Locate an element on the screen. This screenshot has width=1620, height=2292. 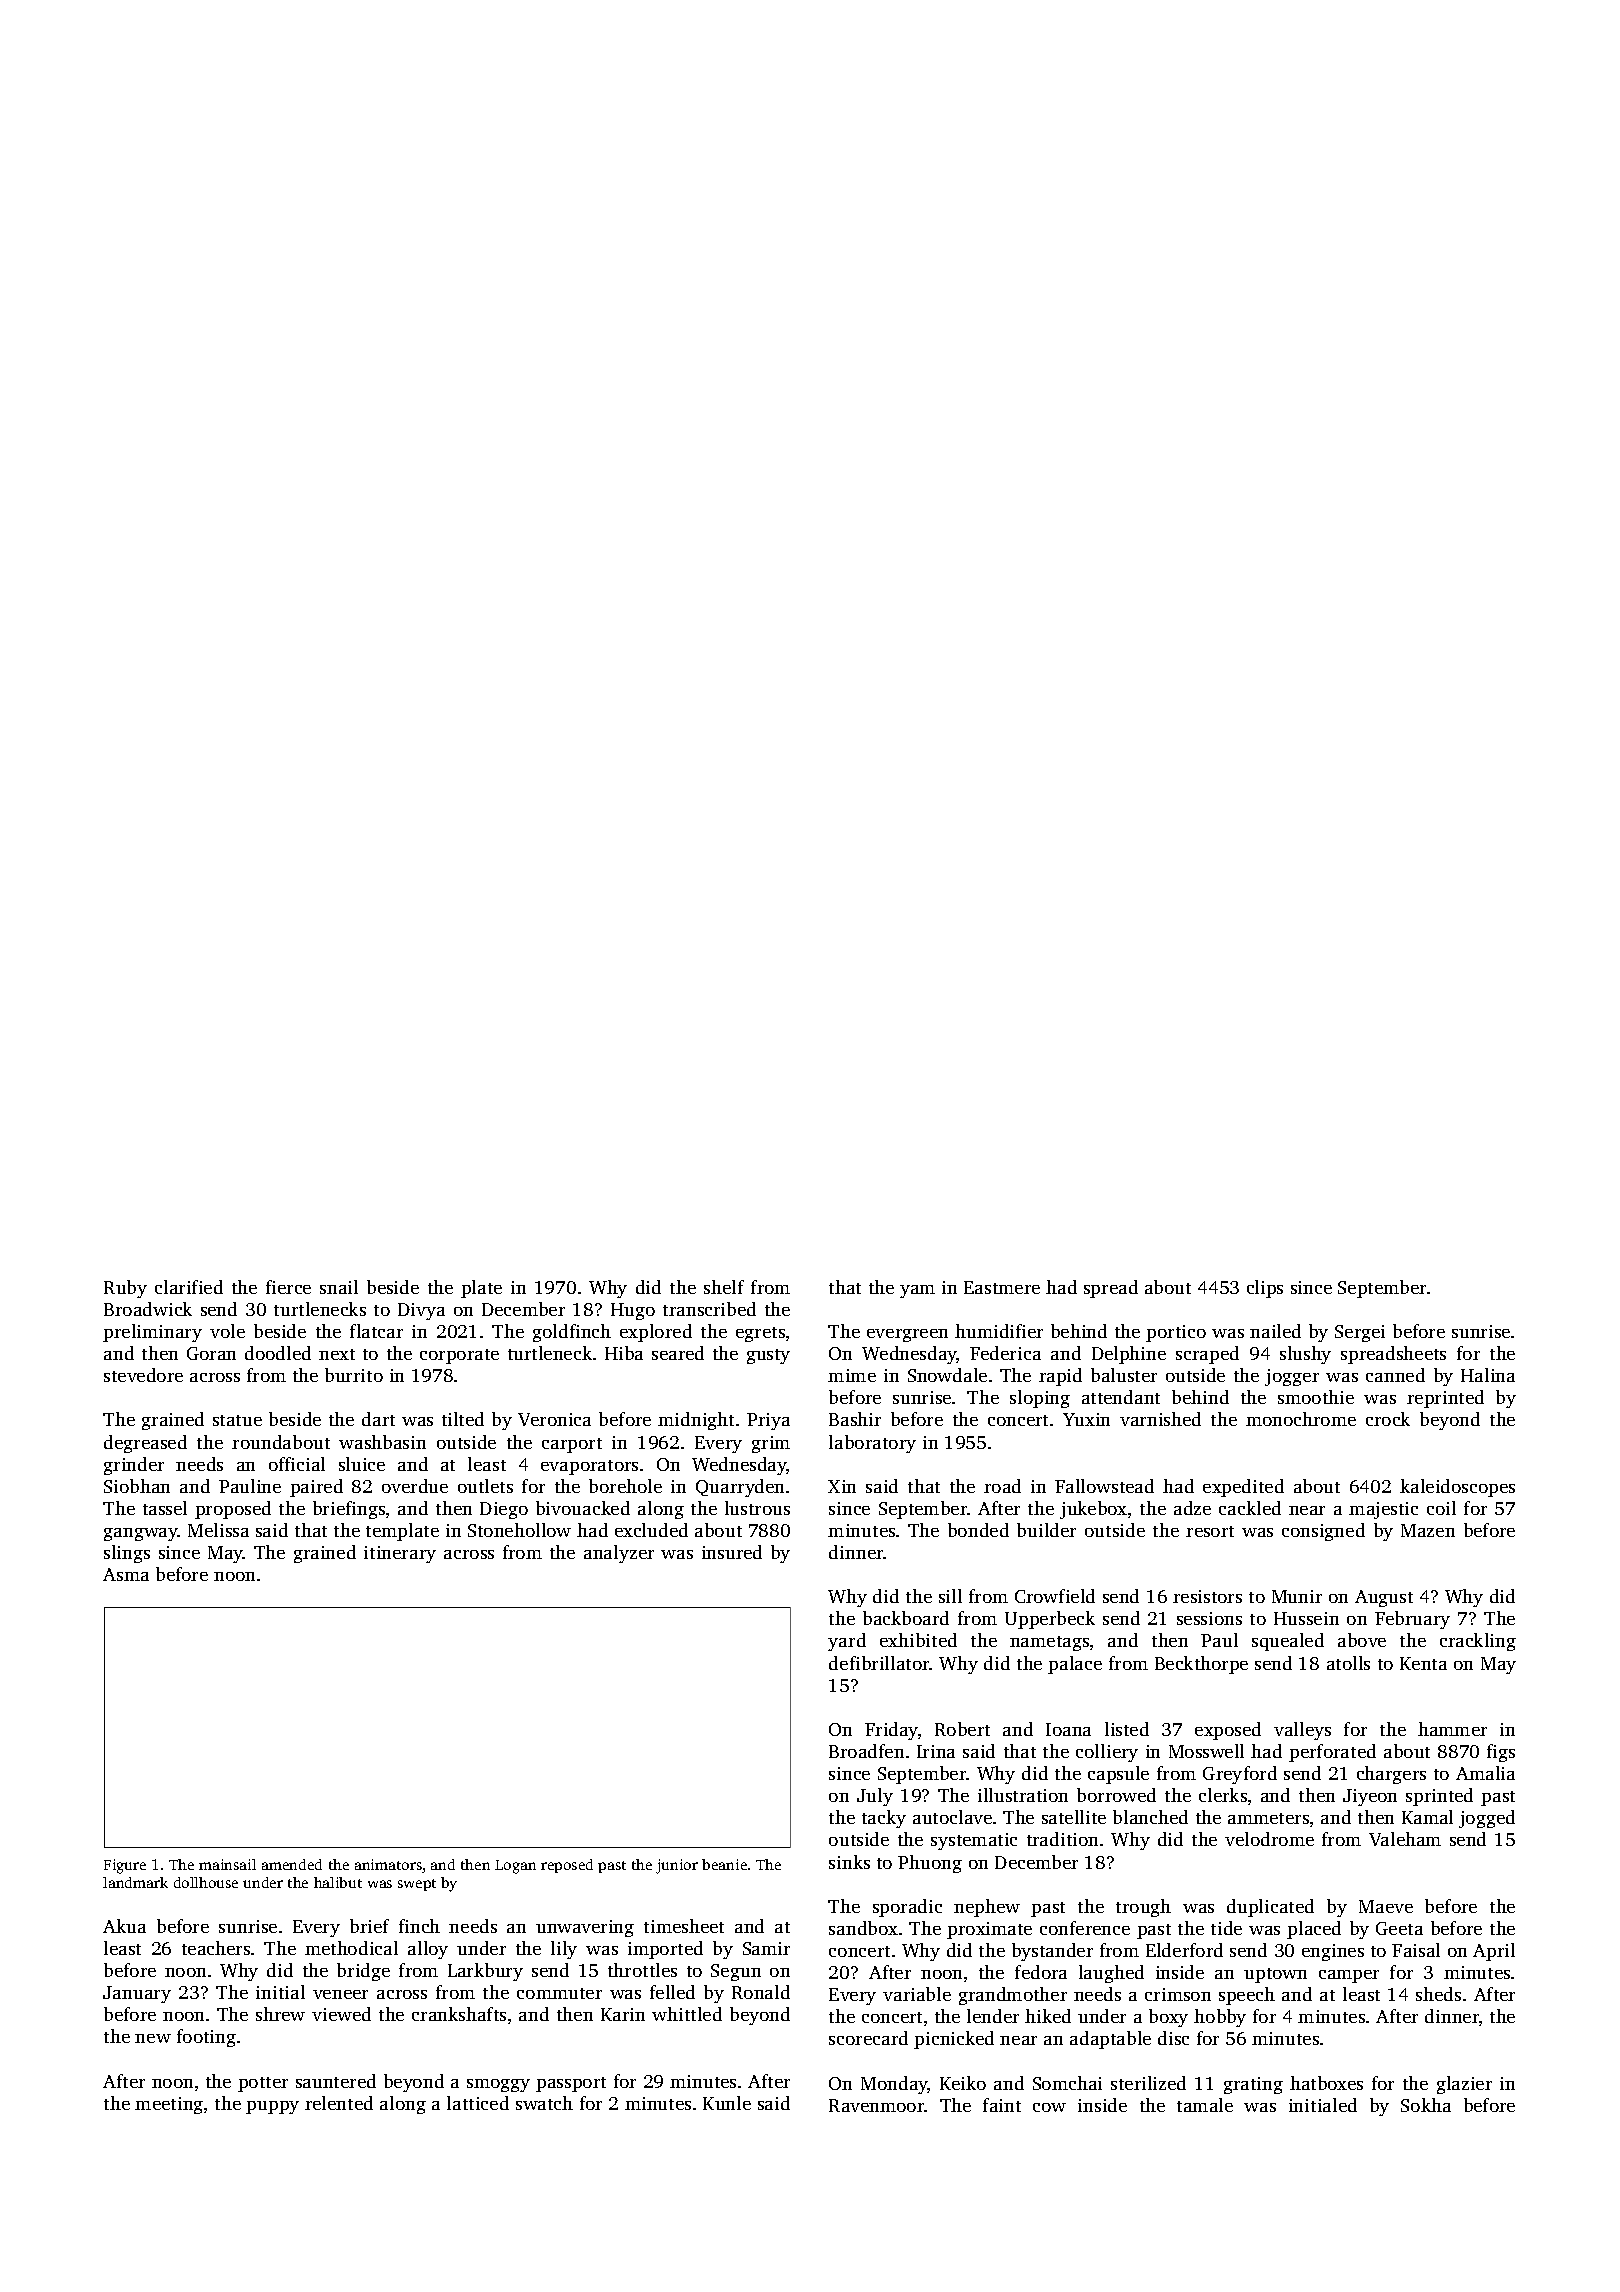
snail is located at coordinates (339, 1287).
